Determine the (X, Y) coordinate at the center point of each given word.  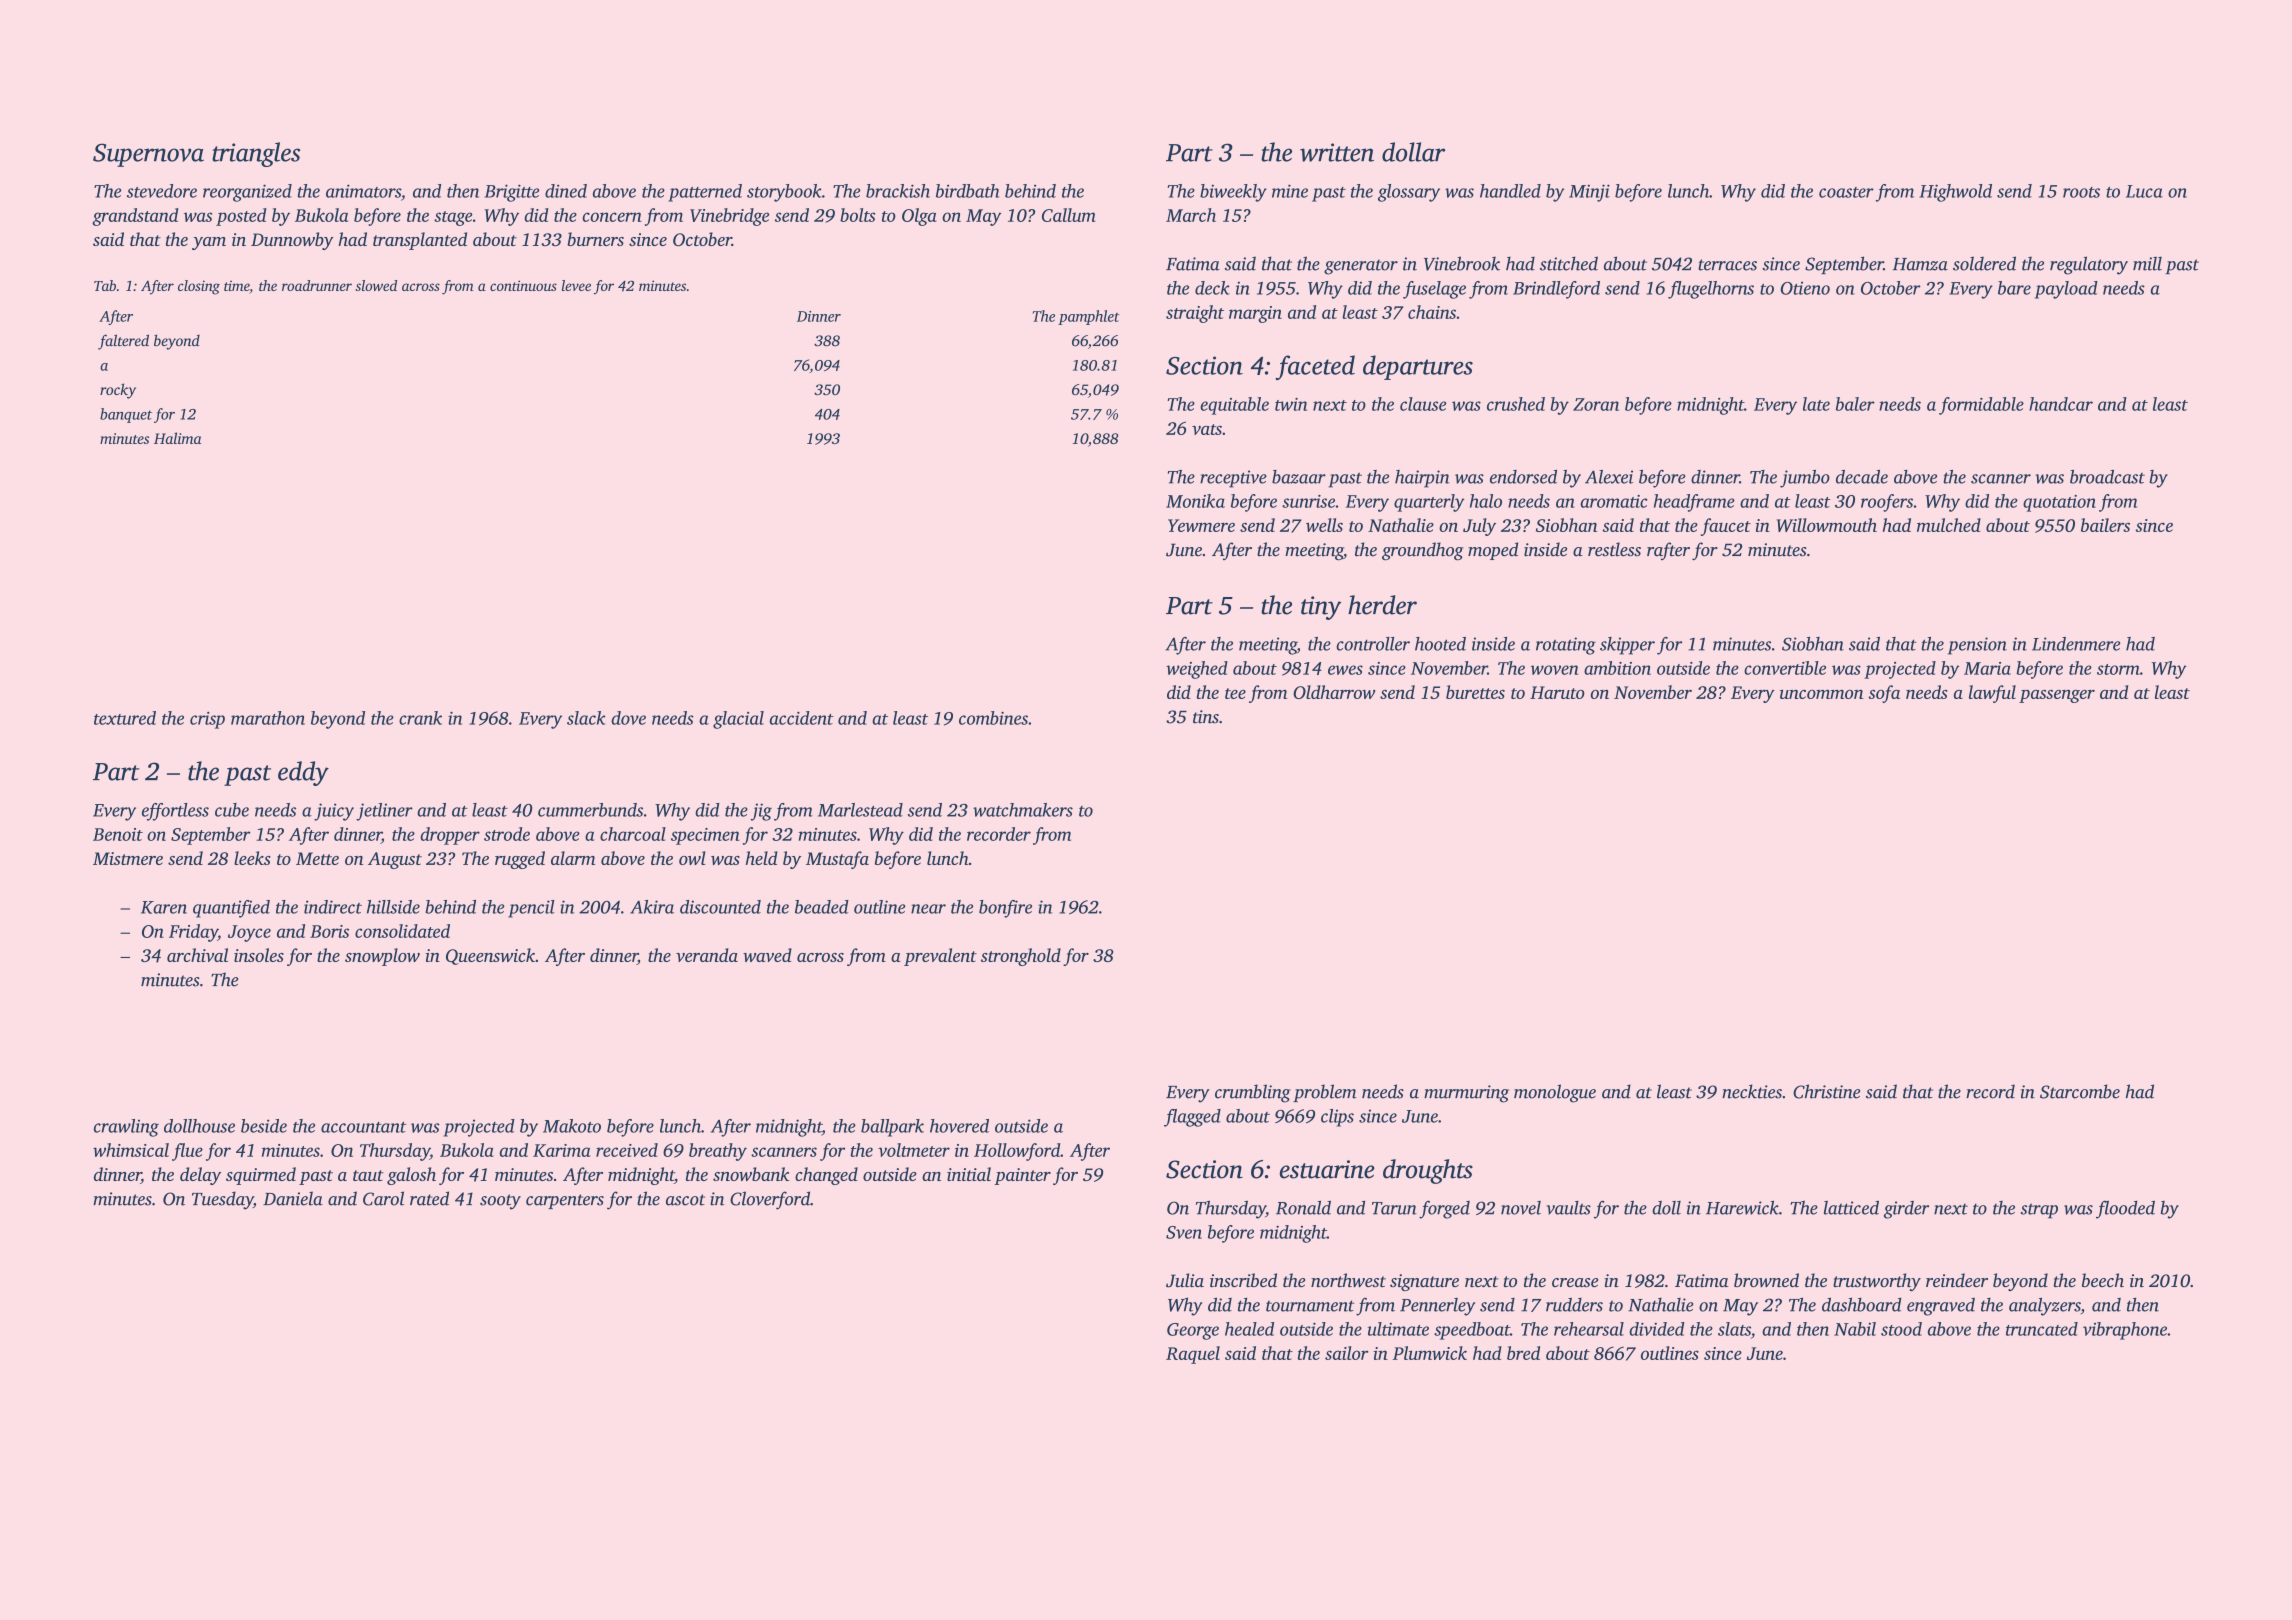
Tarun (1394, 1208)
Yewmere (1201, 525)
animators (363, 191)
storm (2118, 669)
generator (1361, 267)
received (627, 1150)
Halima (178, 438)
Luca (2144, 191)
